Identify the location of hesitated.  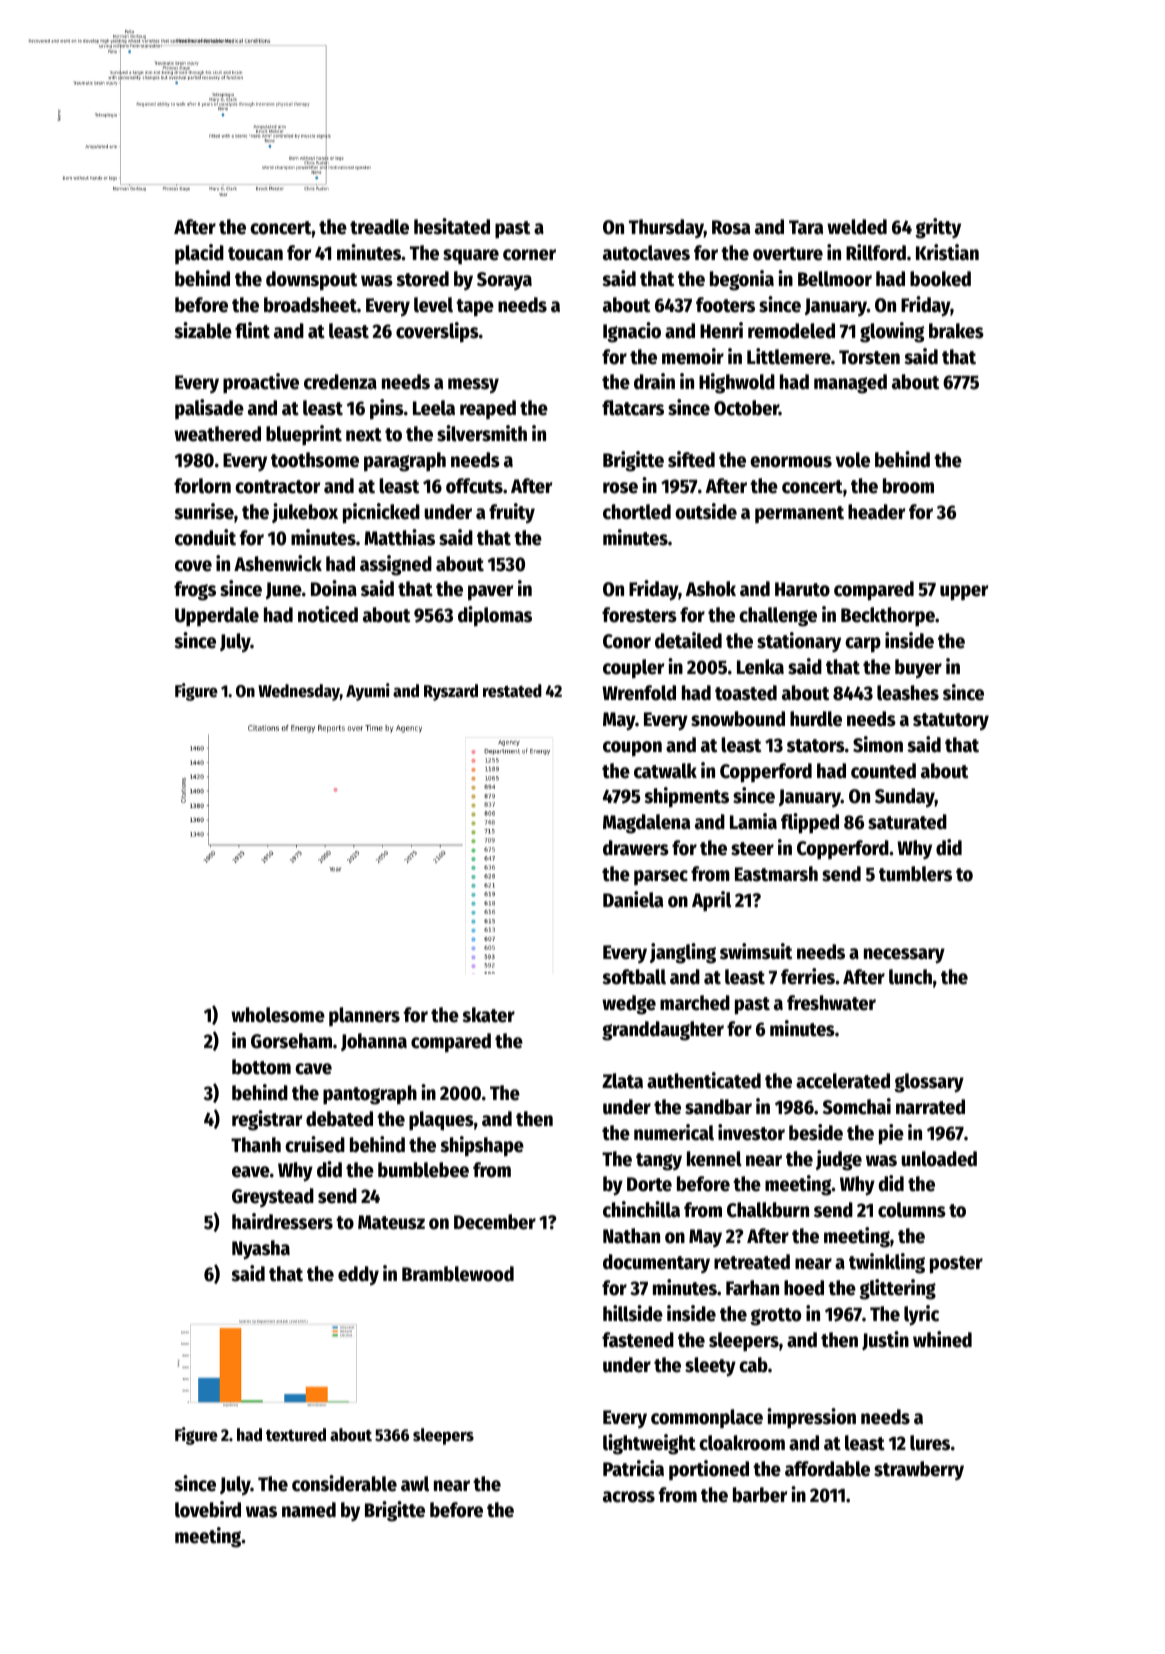
(452, 226).
